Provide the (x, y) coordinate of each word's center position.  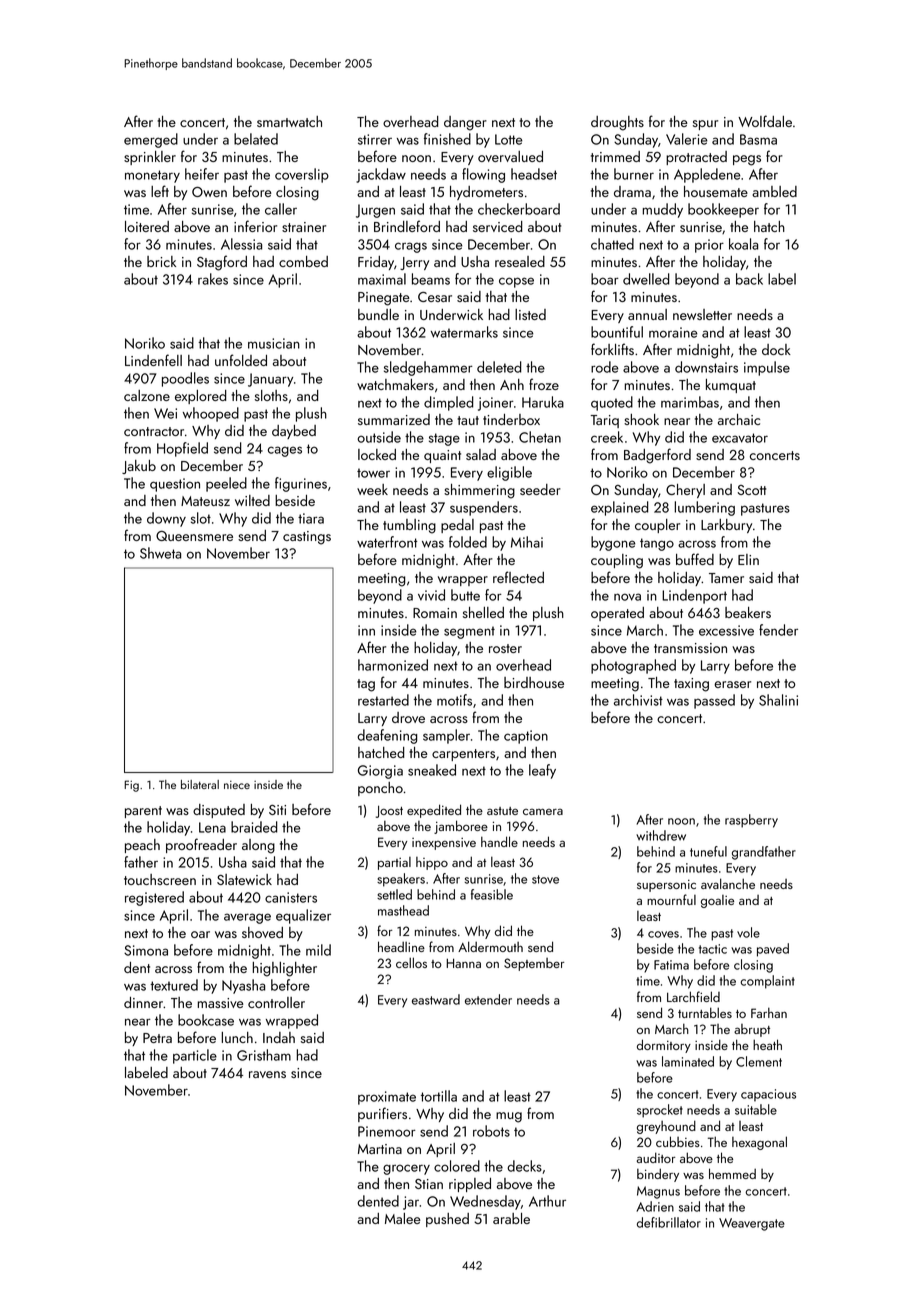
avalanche (728, 883)
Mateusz (205, 501)
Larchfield (693, 996)
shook (641, 419)
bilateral (200, 784)
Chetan (540, 437)
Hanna (463, 963)
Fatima (671, 965)
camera (543, 812)
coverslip (302, 175)
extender (488, 999)
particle (195, 1056)
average (247, 918)
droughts (617, 123)
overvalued (510, 156)
